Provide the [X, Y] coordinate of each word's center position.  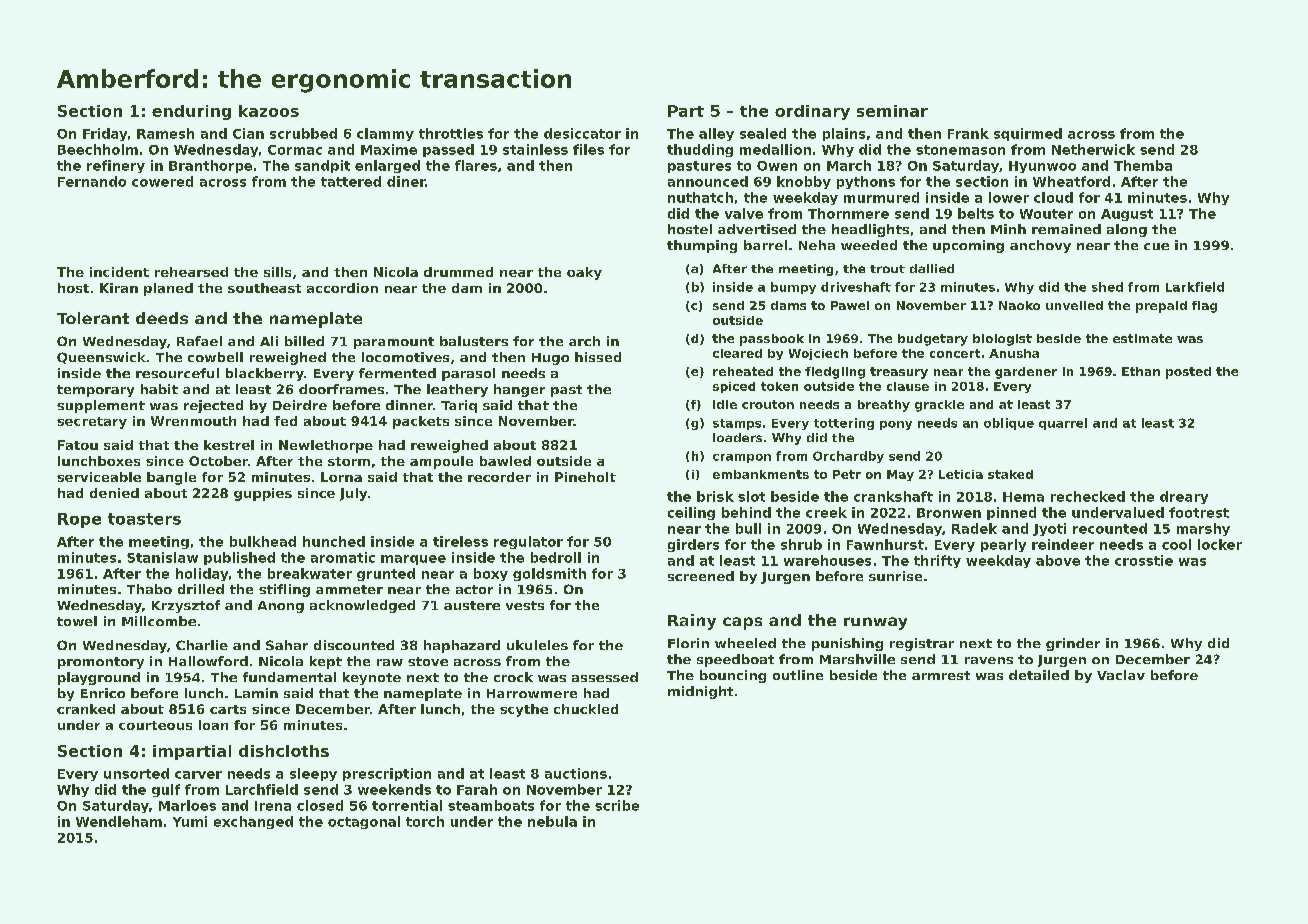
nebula [552, 821]
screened [701, 576]
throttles [451, 133]
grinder [1073, 644]
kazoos [269, 111]
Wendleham [119, 821]
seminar [892, 111]
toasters [144, 519]
